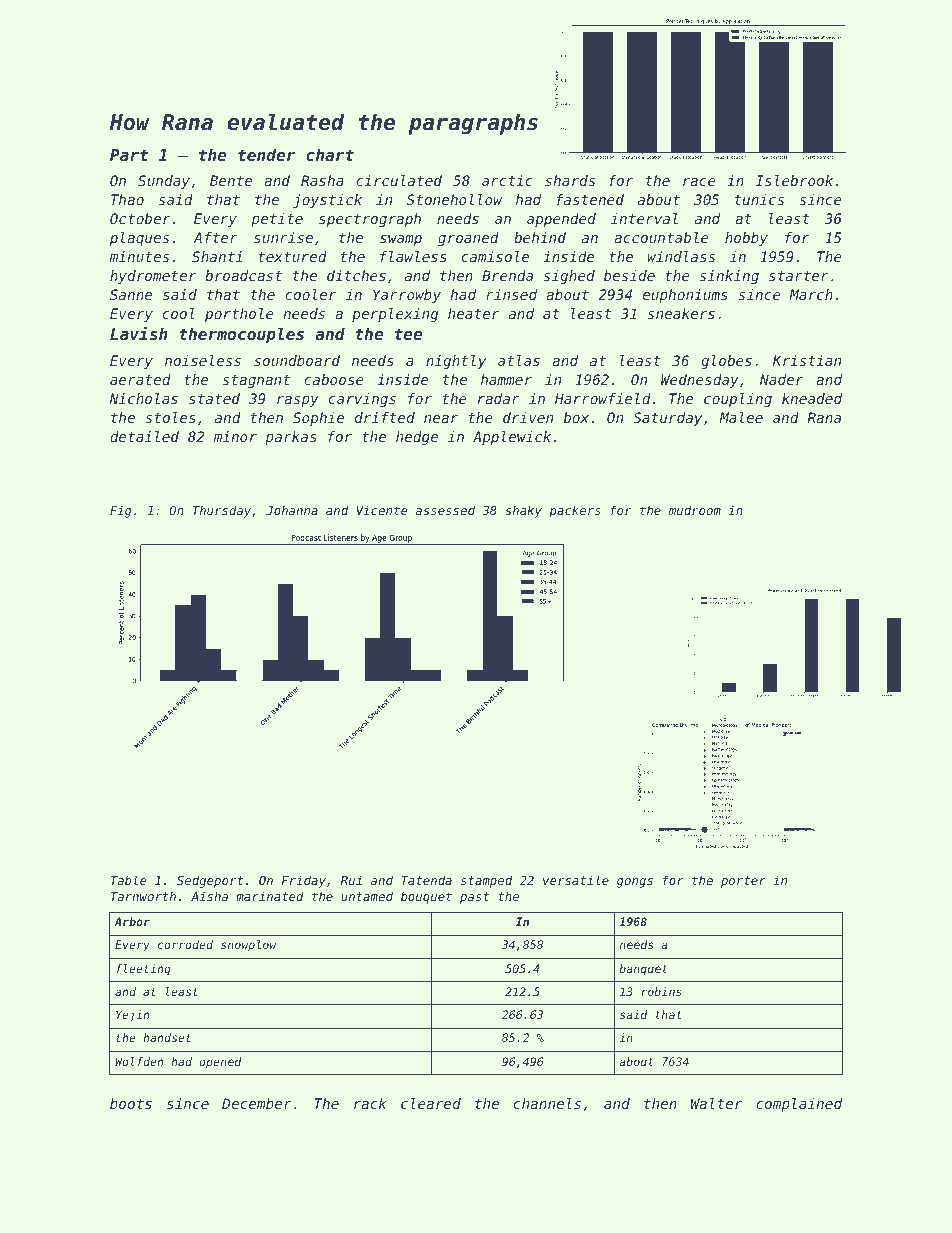 This image has height=1233, width=952. What do you see at coordinates (144, 436) in the image?
I see `detailed` at bounding box center [144, 436].
